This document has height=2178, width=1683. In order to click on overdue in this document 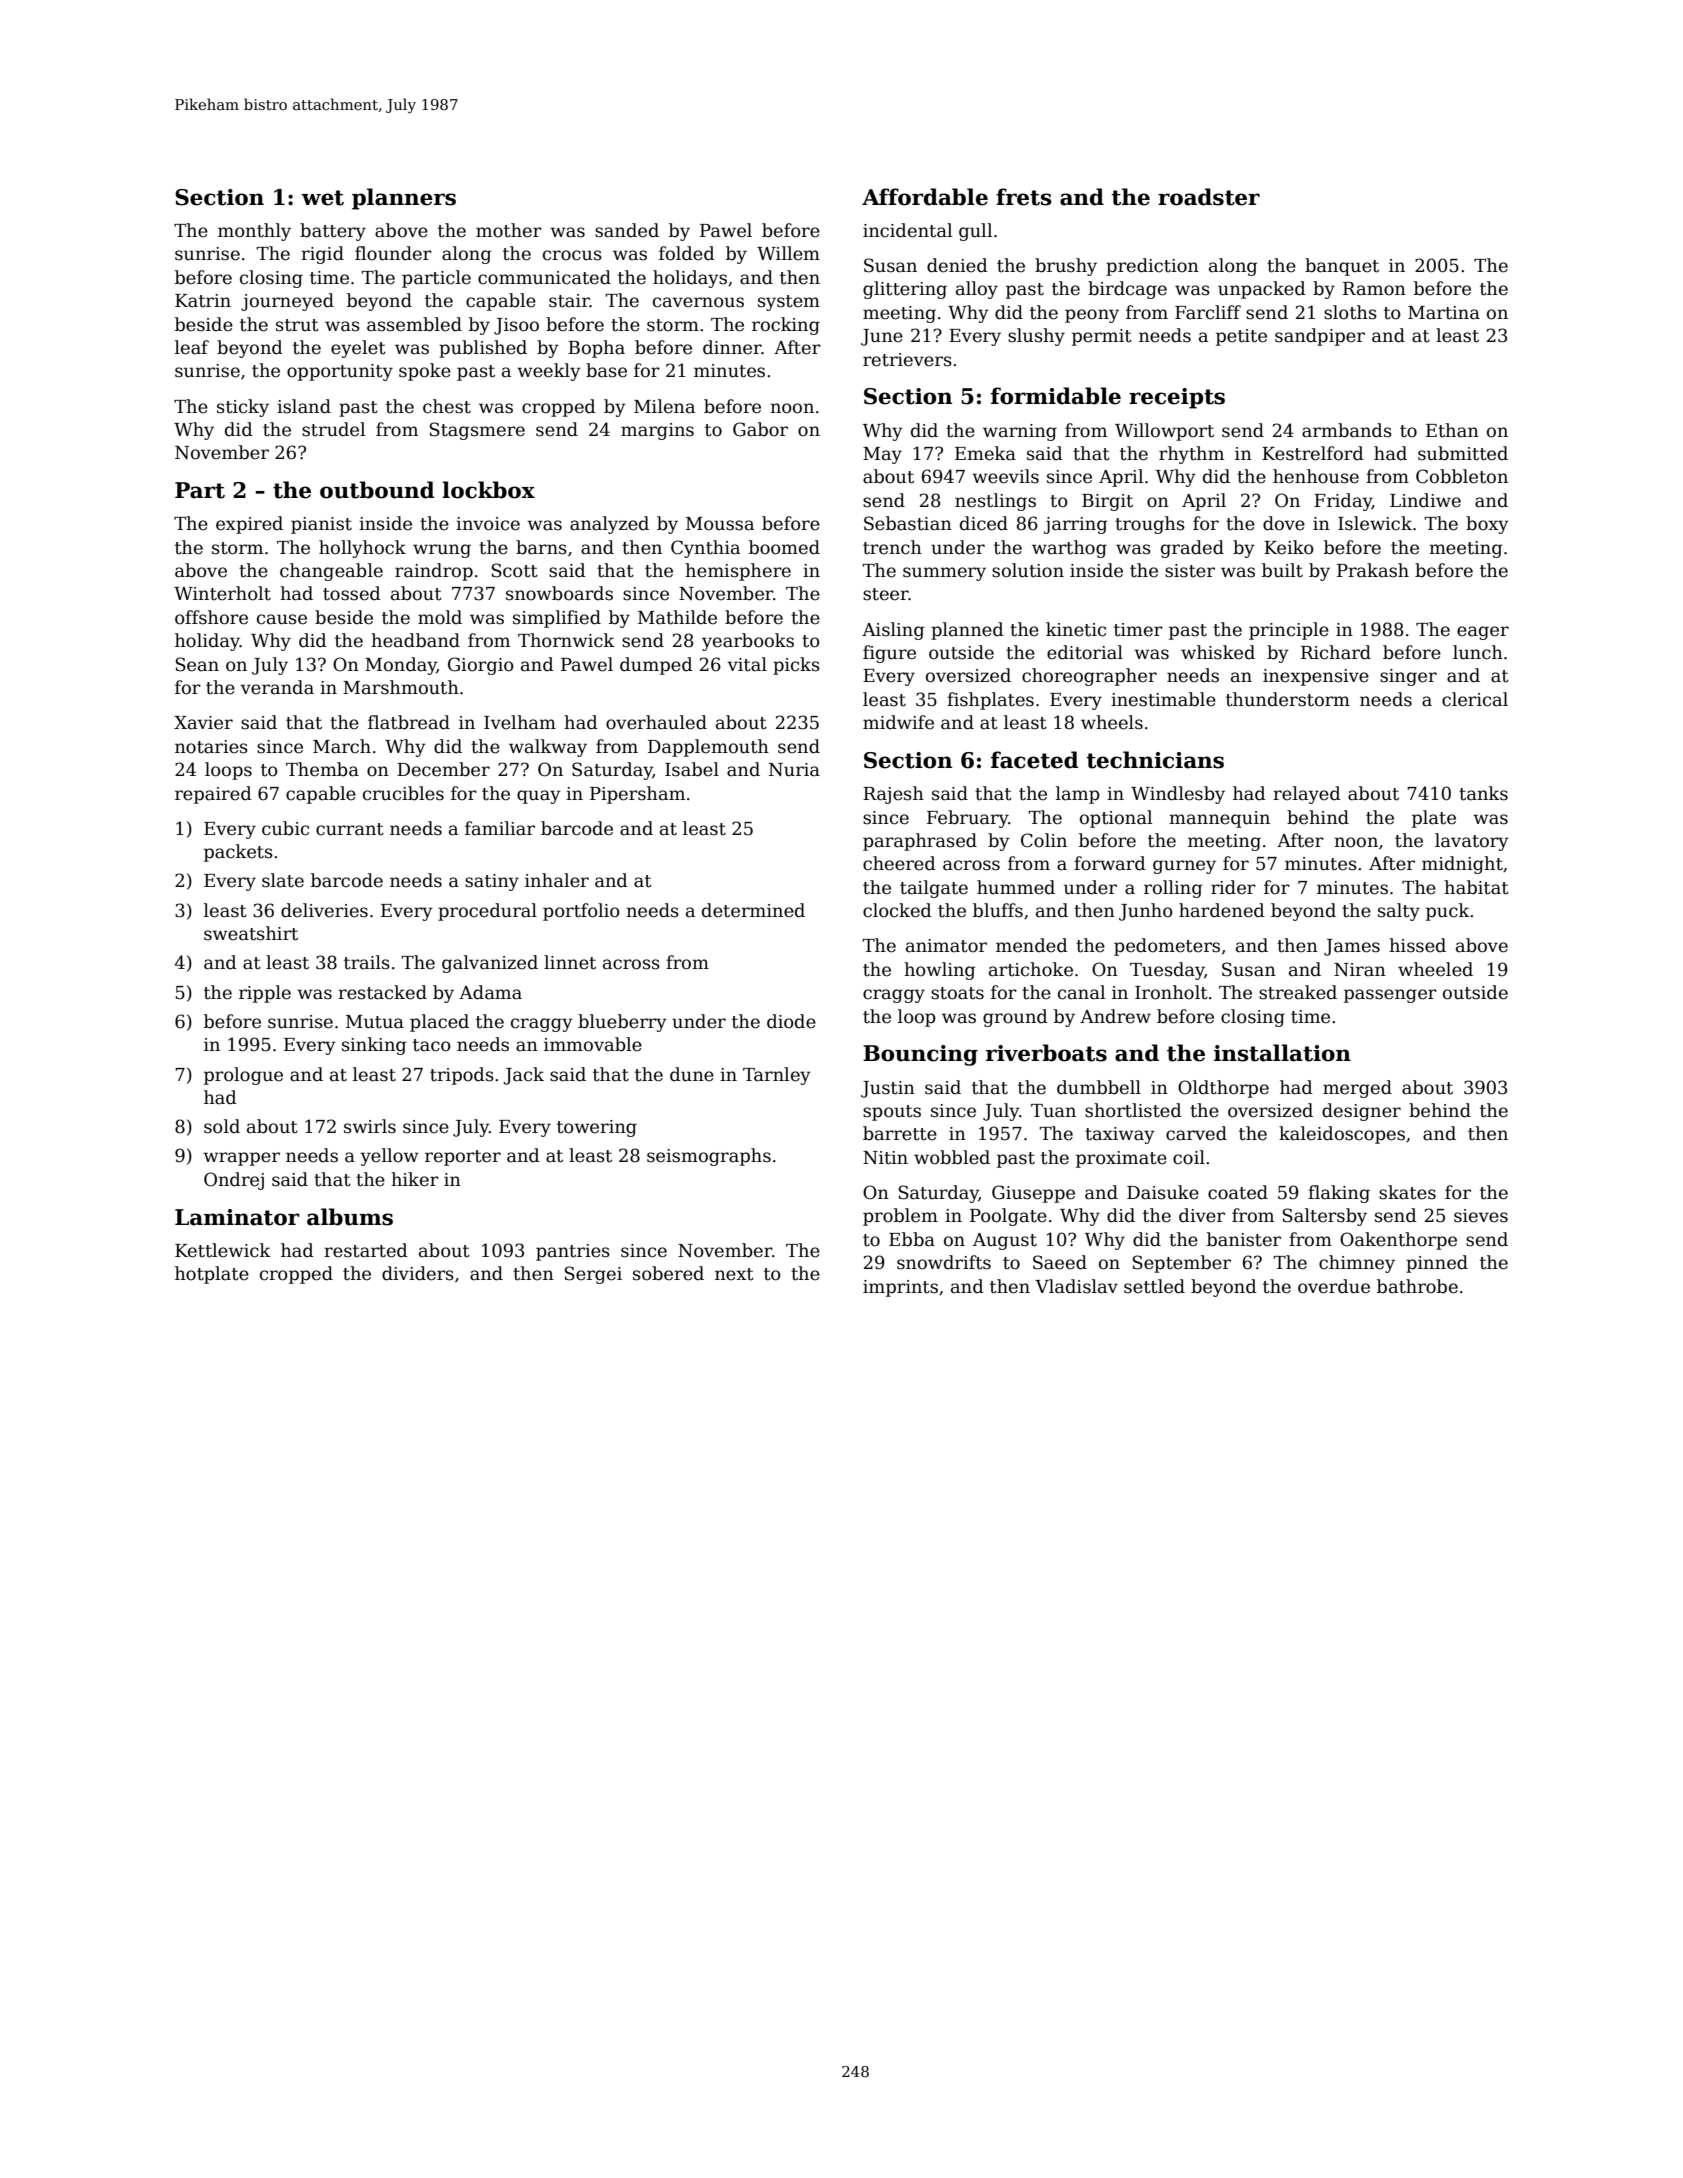, I will do `click(1334, 1286)`.
